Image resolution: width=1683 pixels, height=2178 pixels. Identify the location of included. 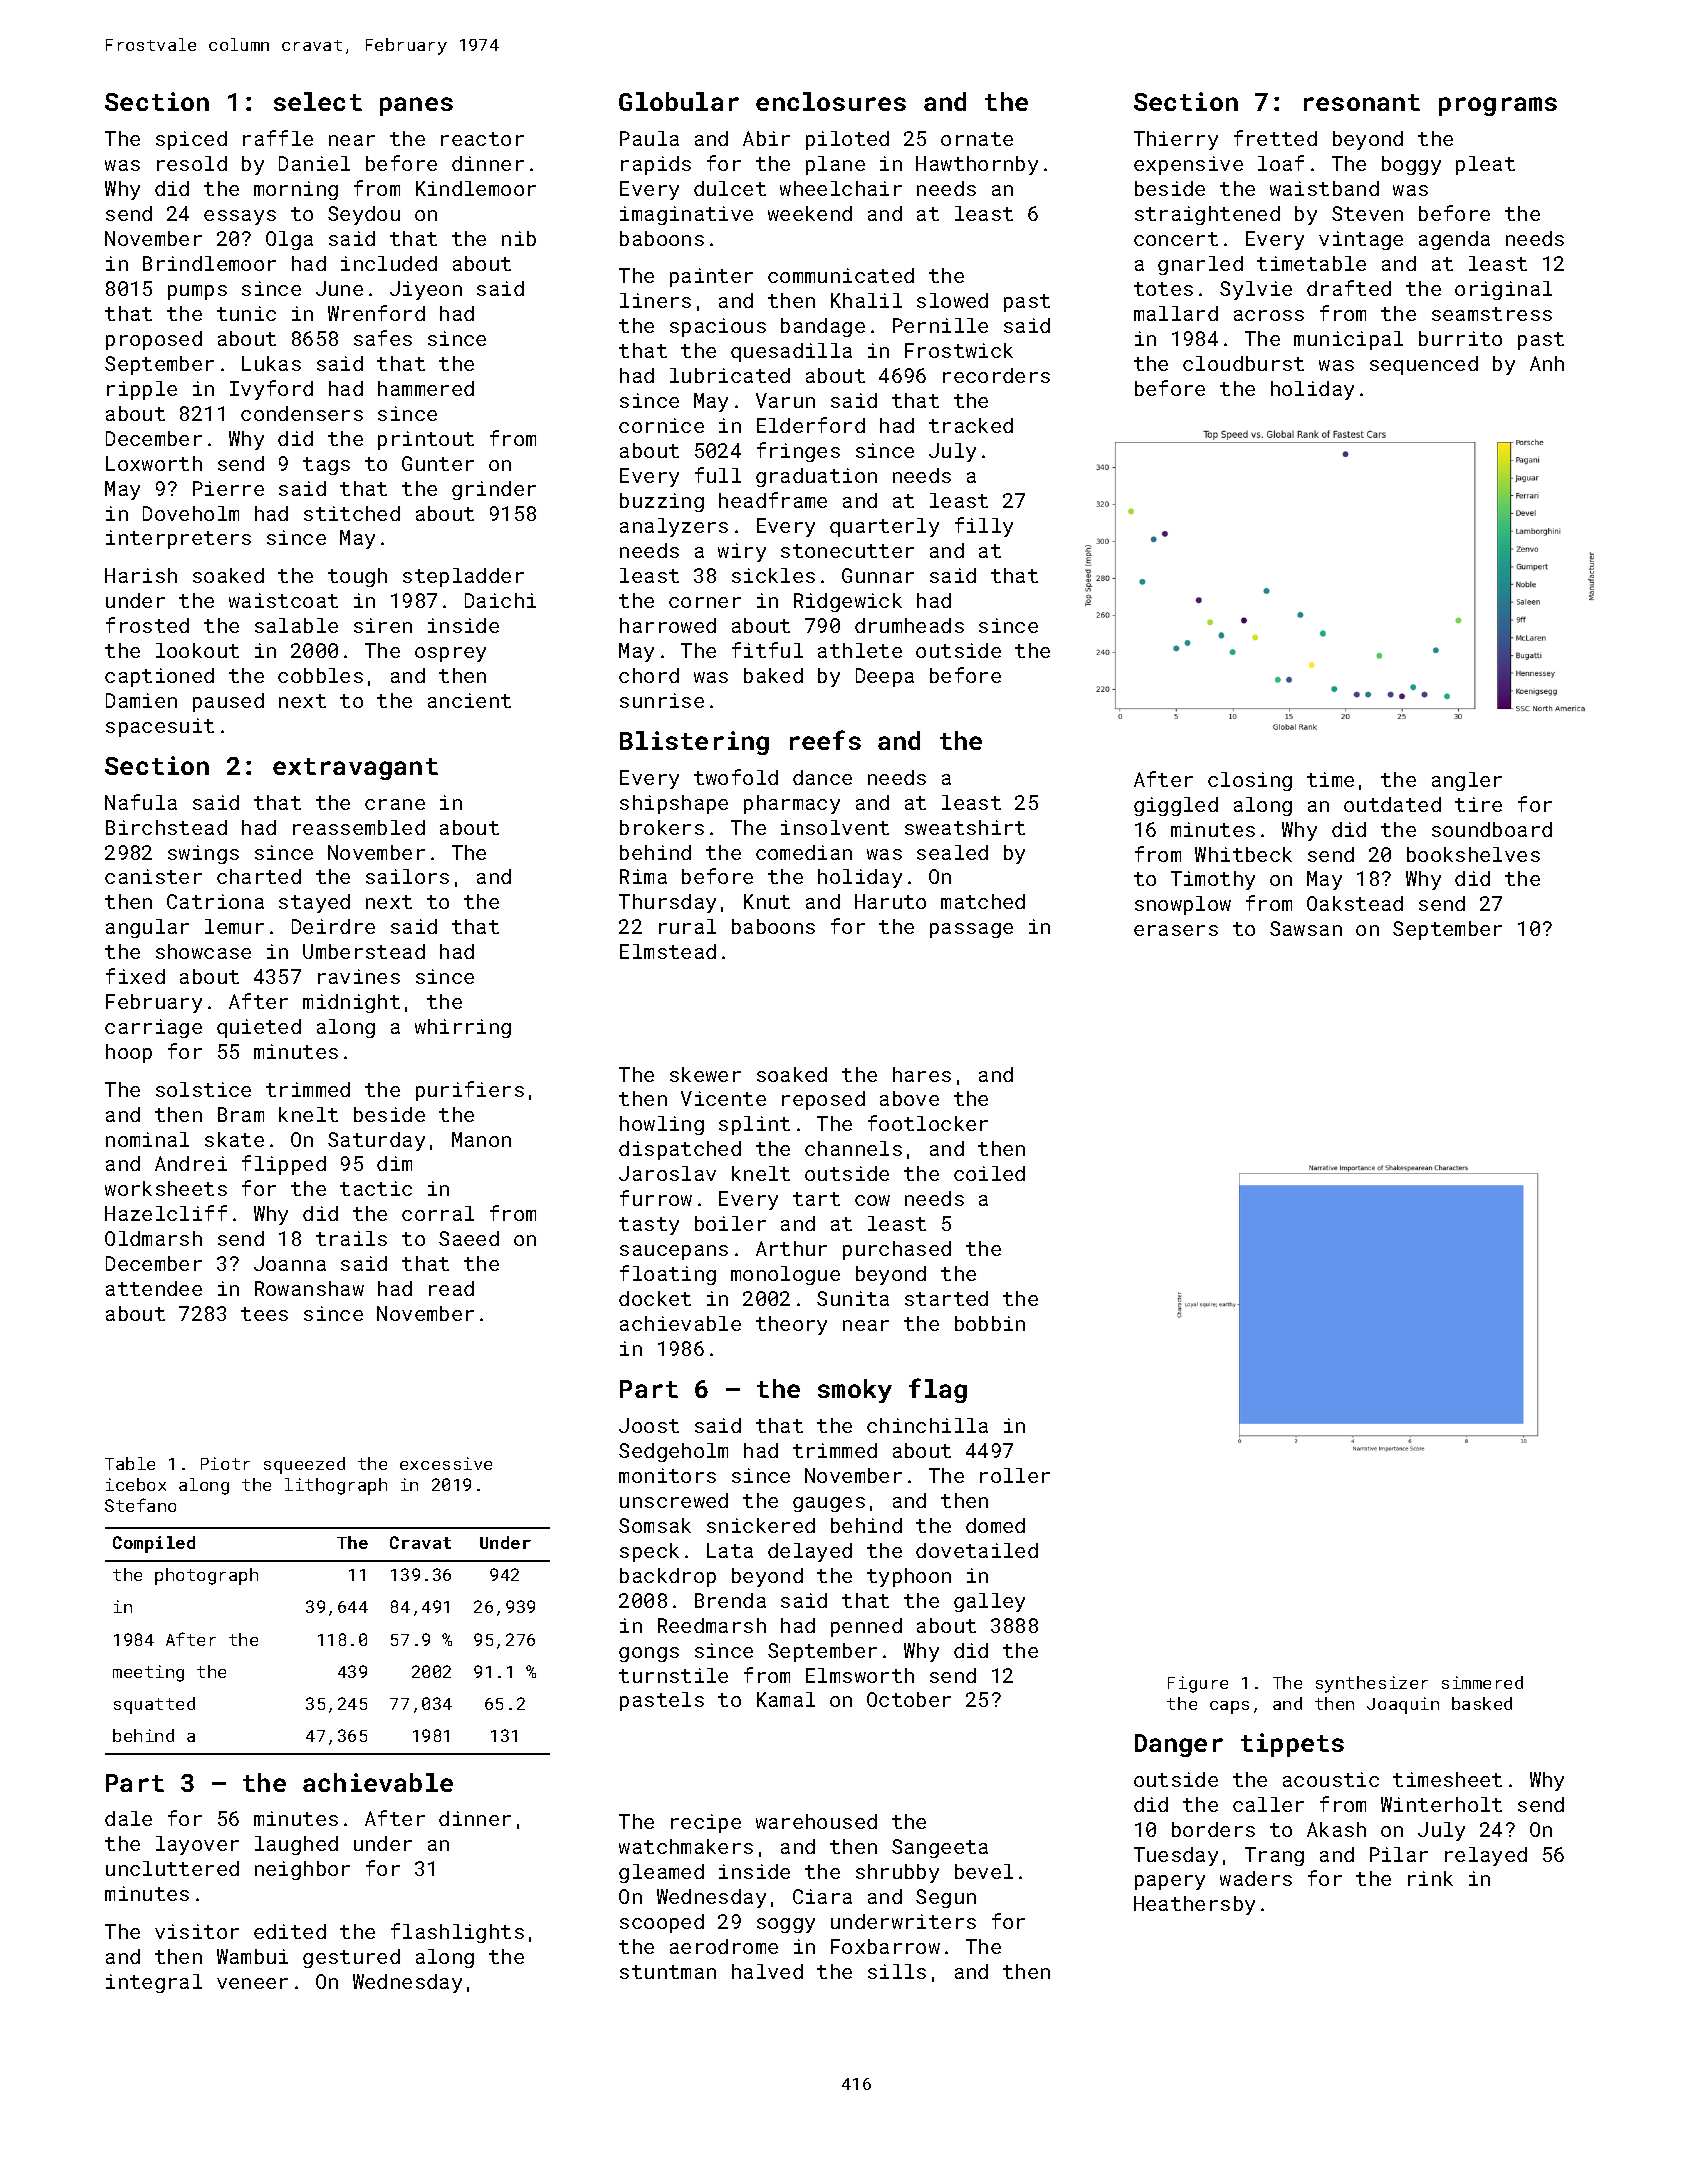
(389, 263).
